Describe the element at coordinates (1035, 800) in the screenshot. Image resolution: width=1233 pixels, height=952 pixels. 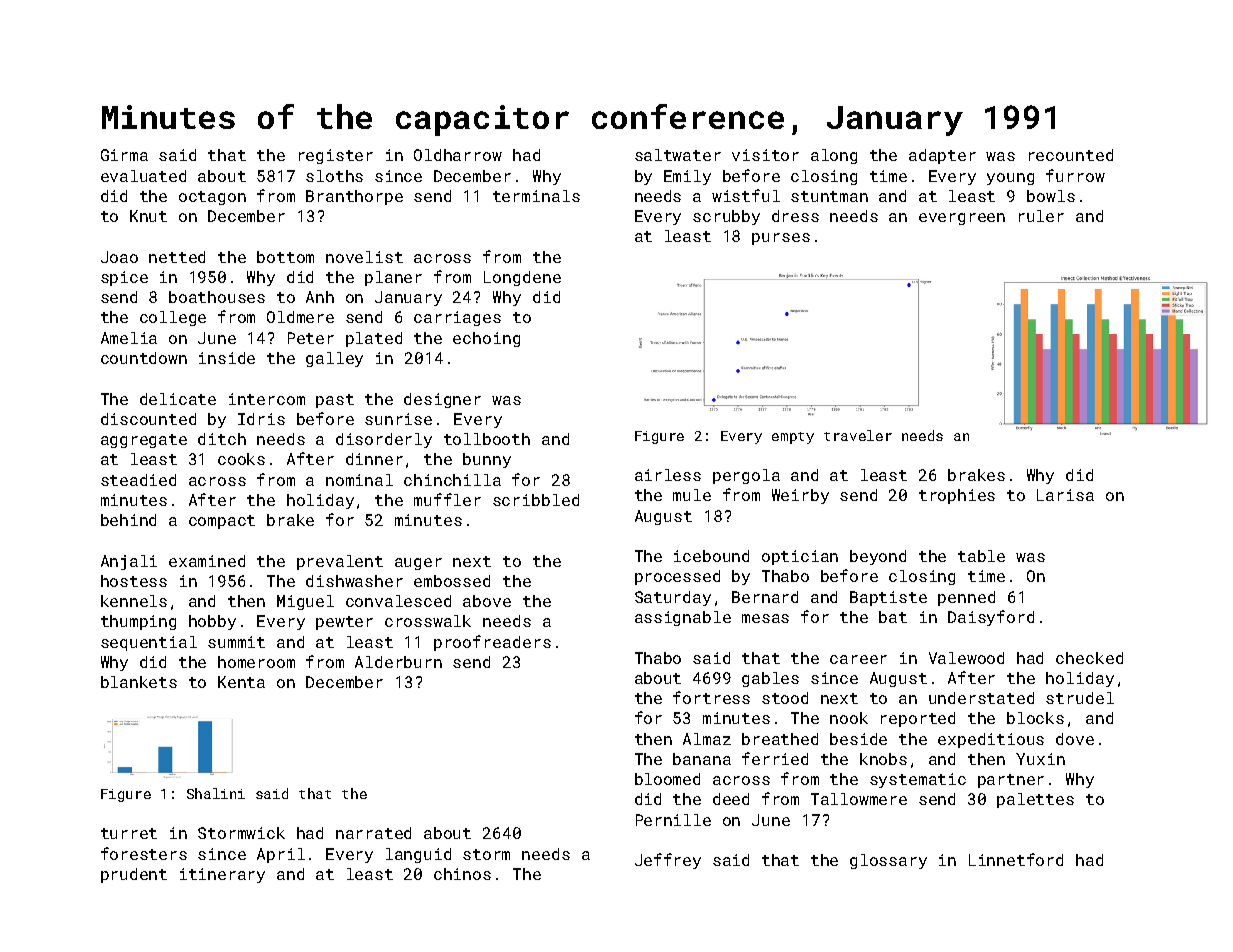
I see `palettes` at that location.
